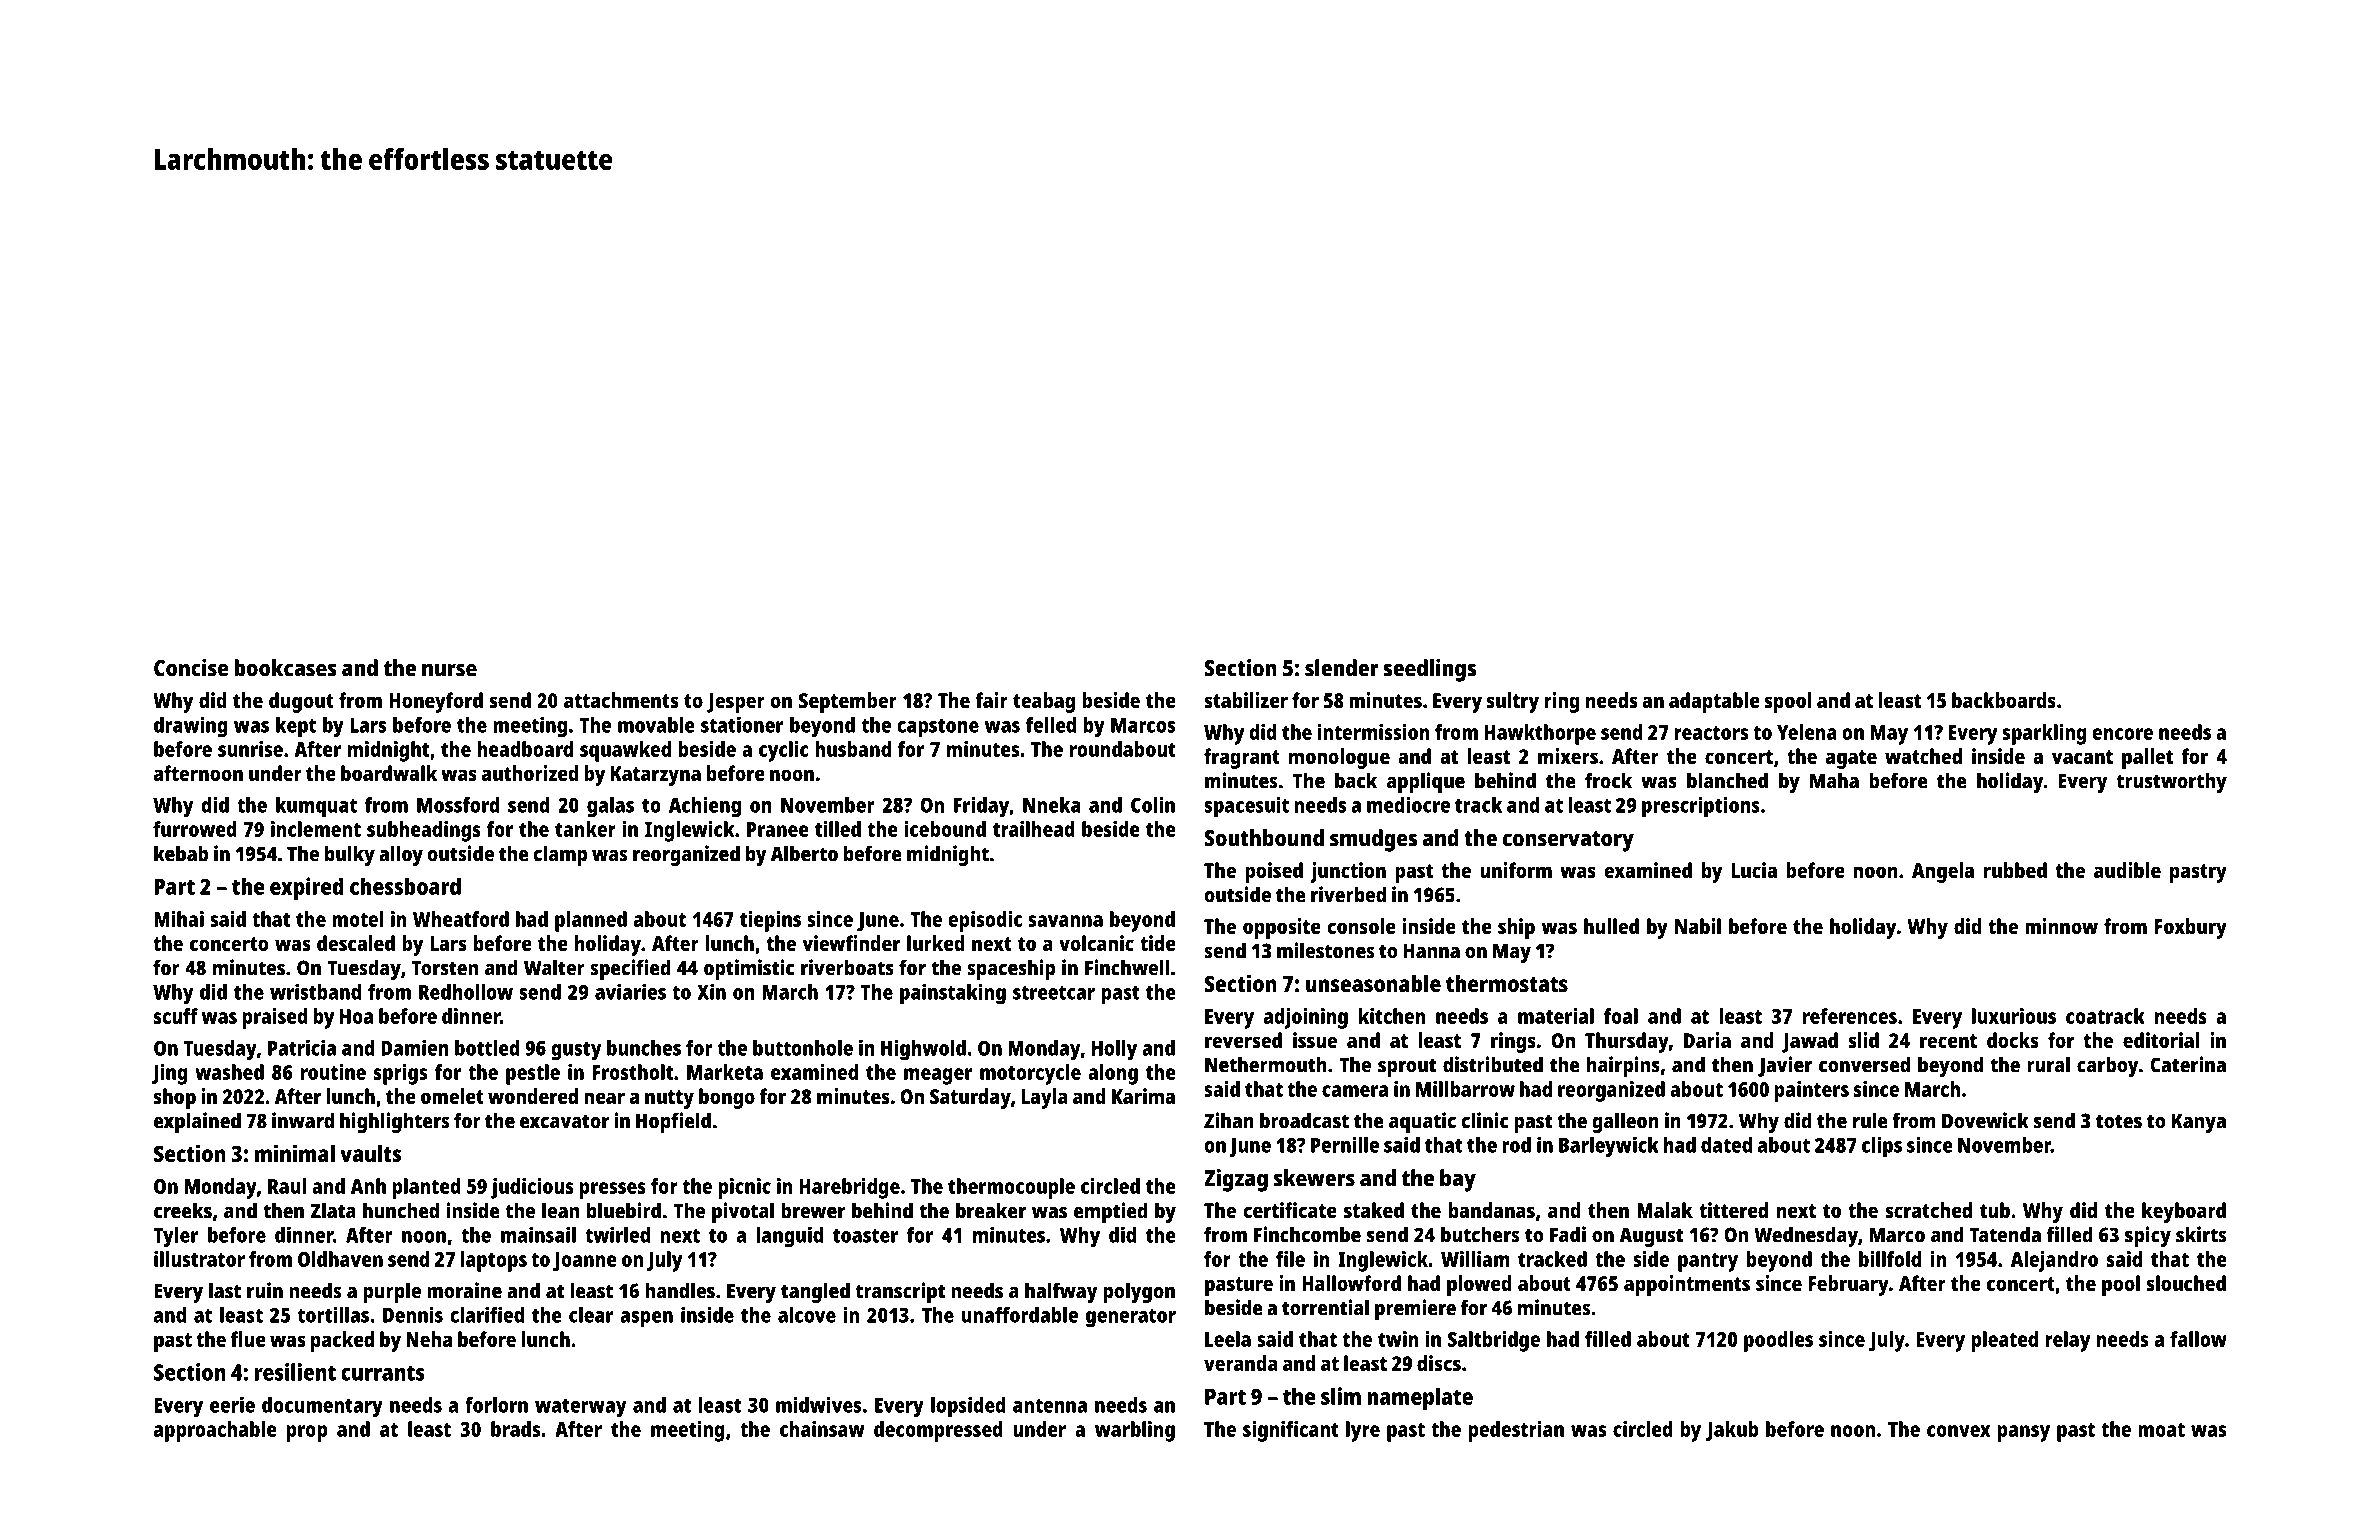 The width and height of the screenshot is (2380, 1540). I want to click on slouched, so click(2186, 1283).
